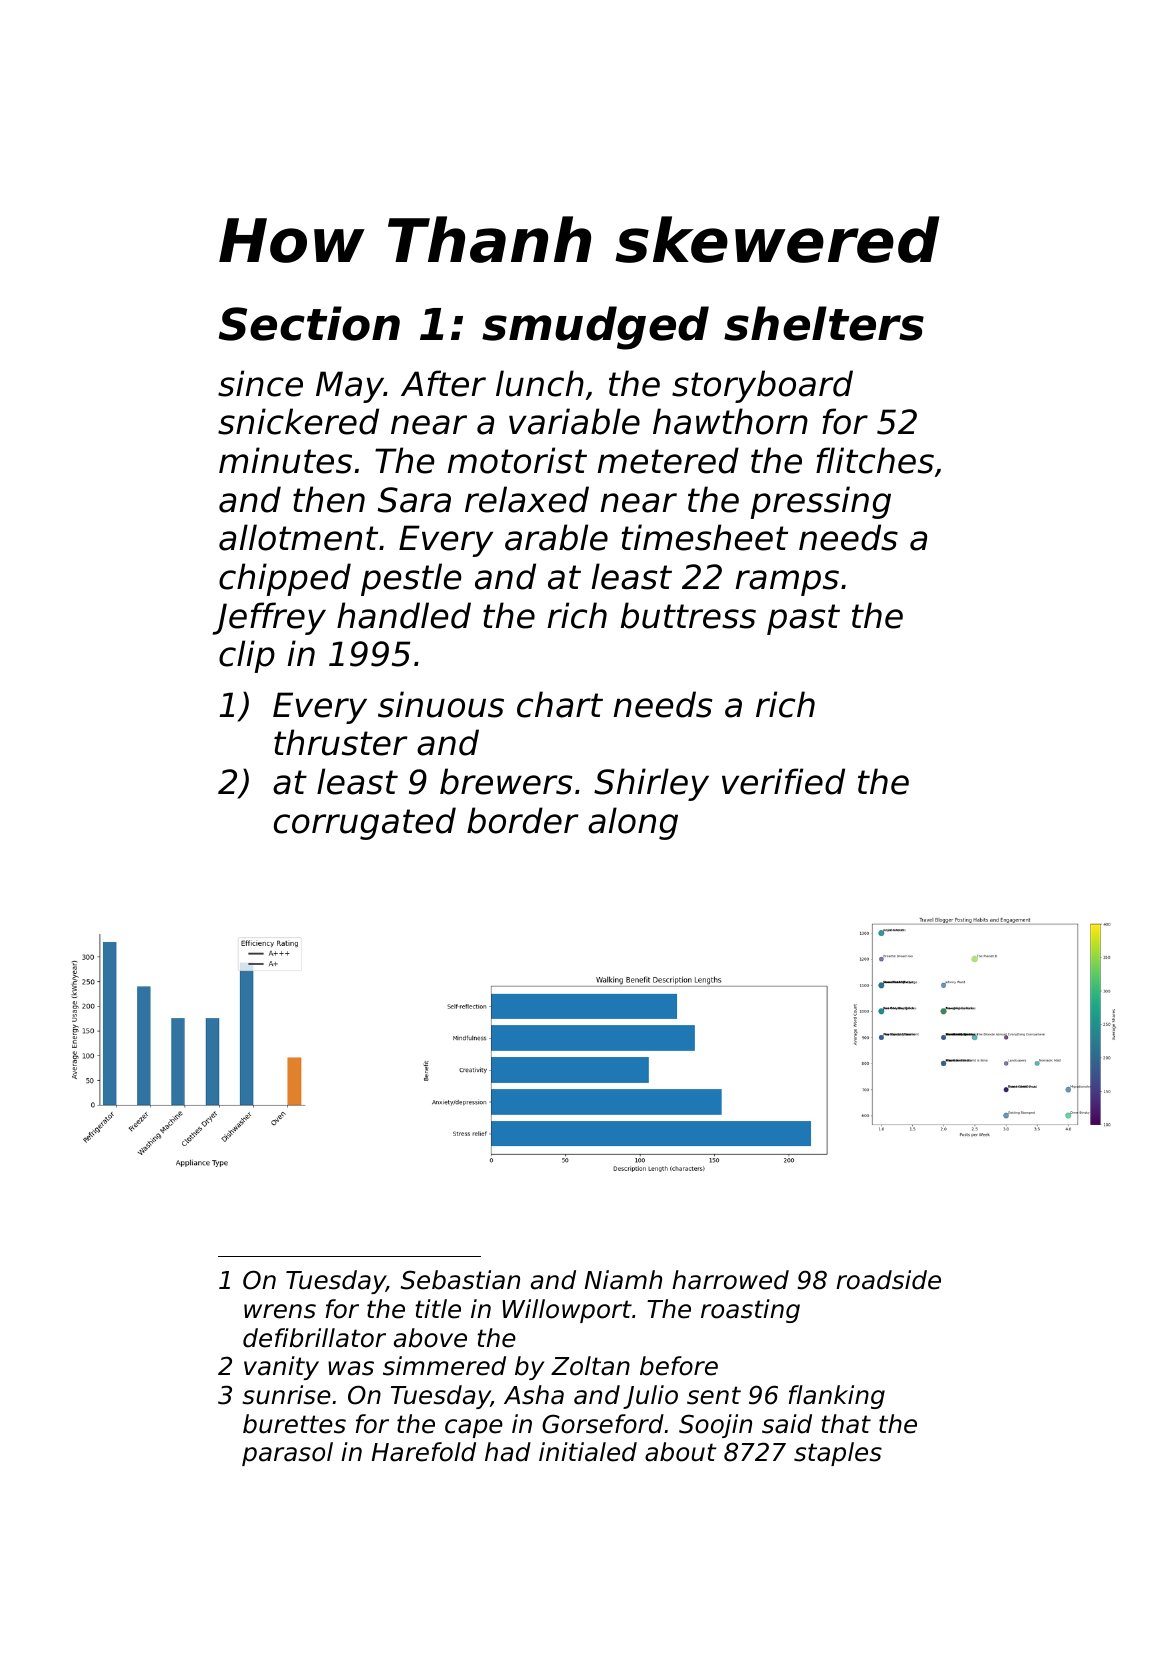  Describe the element at coordinates (762, 386) in the document. I see `storyboard` at that location.
